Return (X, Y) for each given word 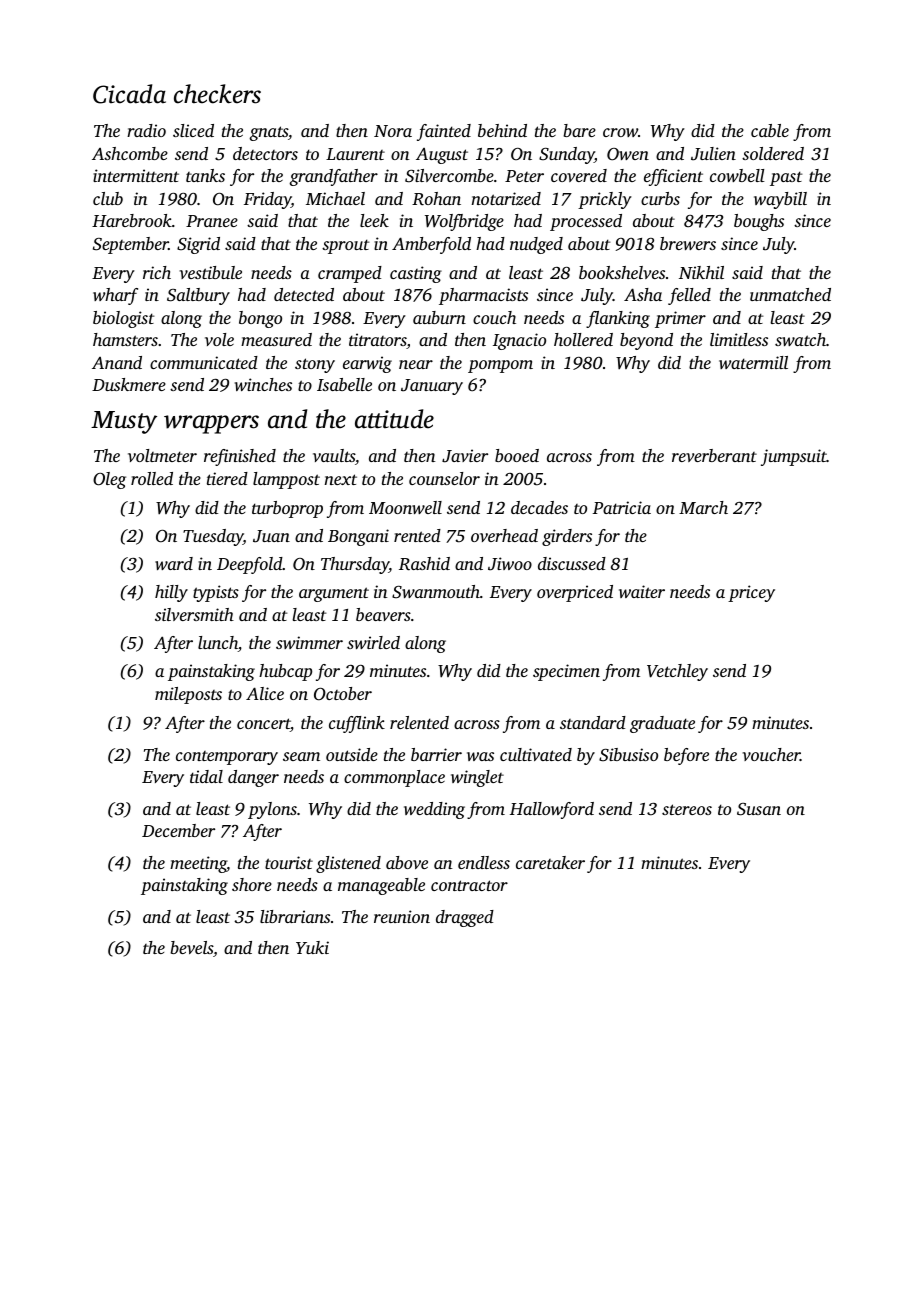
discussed (572, 563)
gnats (268, 133)
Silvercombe (449, 176)
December (178, 830)
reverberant (714, 455)
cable (770, 130)
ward (174, 563)
